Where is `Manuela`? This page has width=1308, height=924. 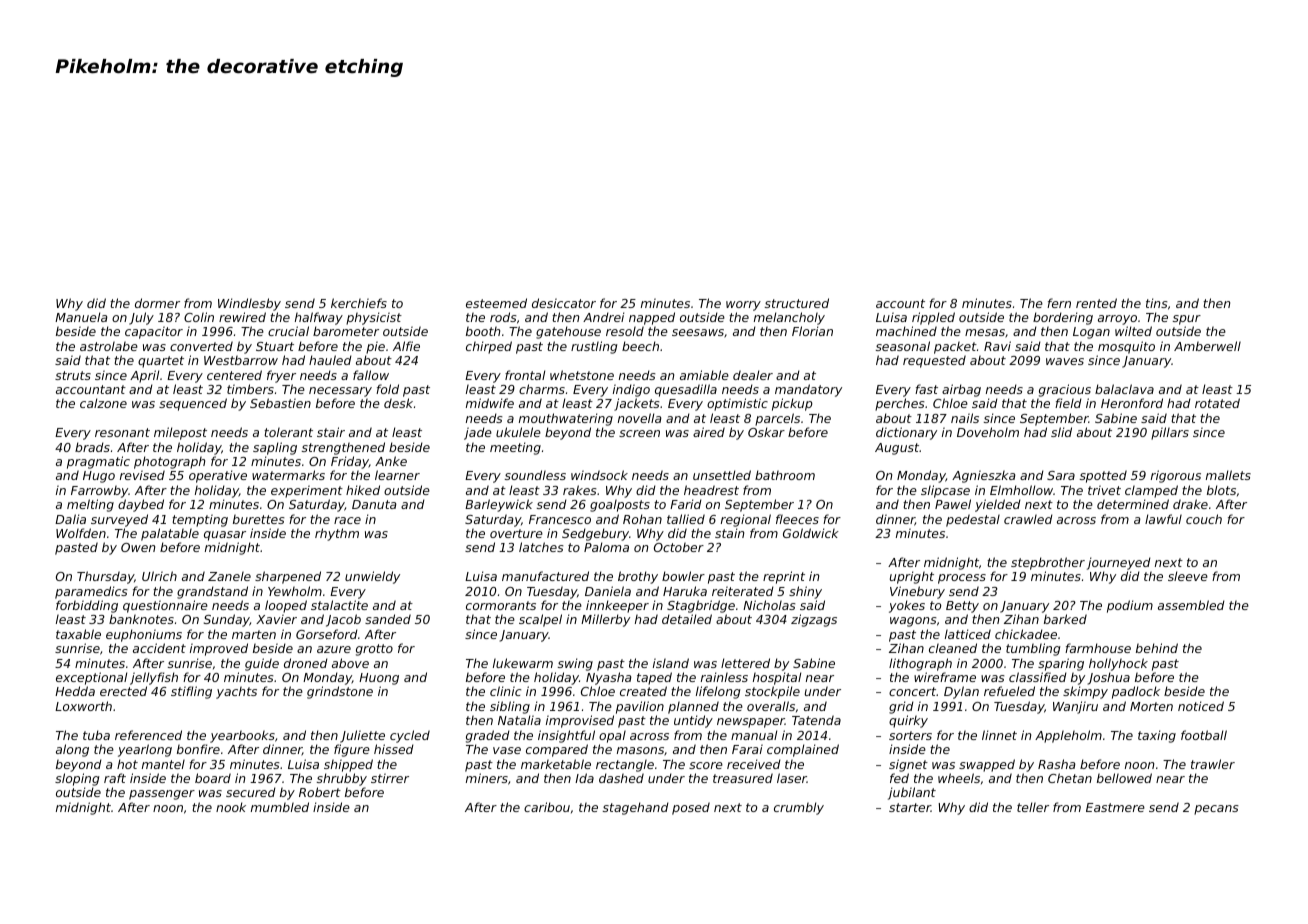
Manuela is located at coordinates (81, 317).
